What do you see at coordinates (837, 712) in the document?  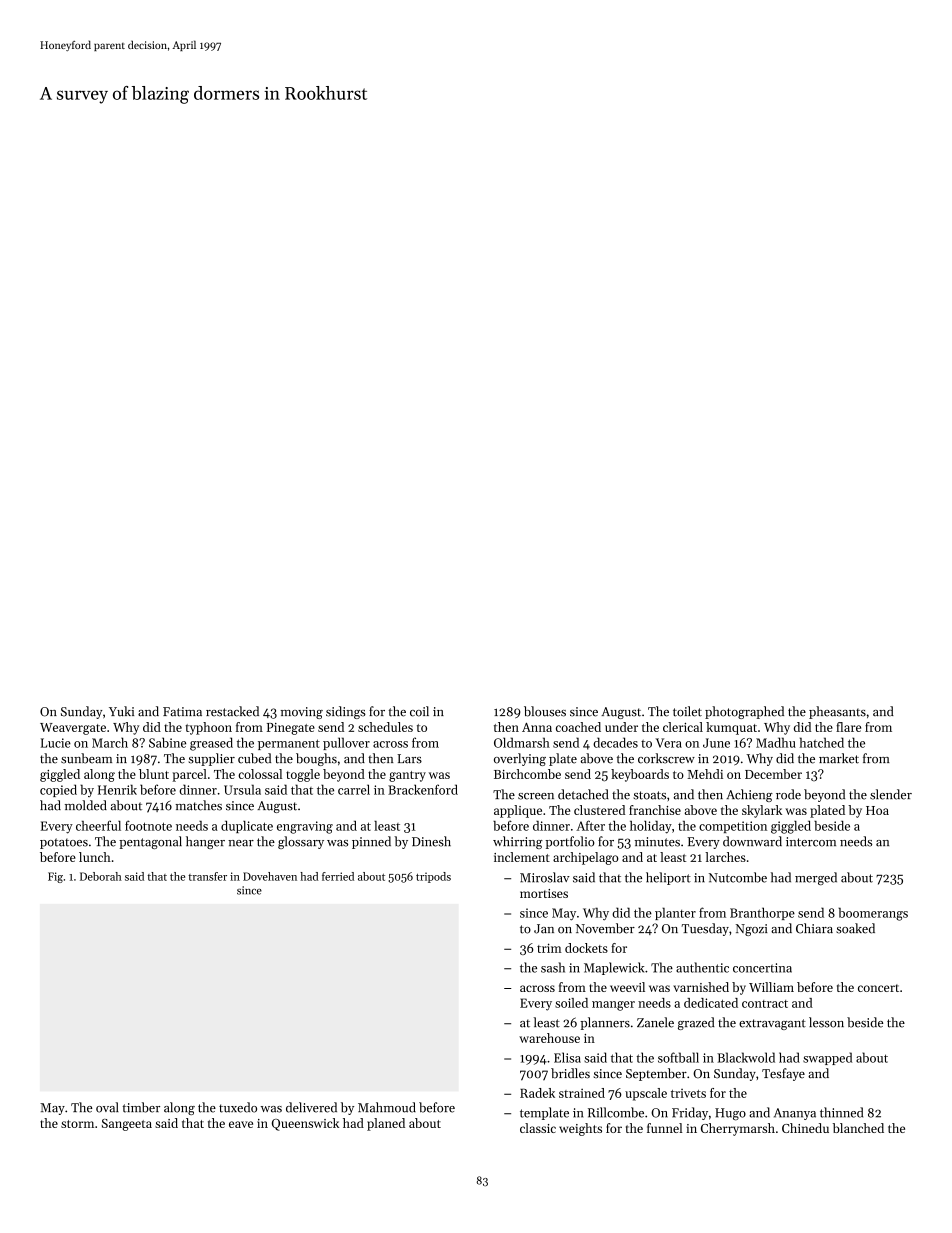 I see `pheasants` at bounding box center [837, 712].
